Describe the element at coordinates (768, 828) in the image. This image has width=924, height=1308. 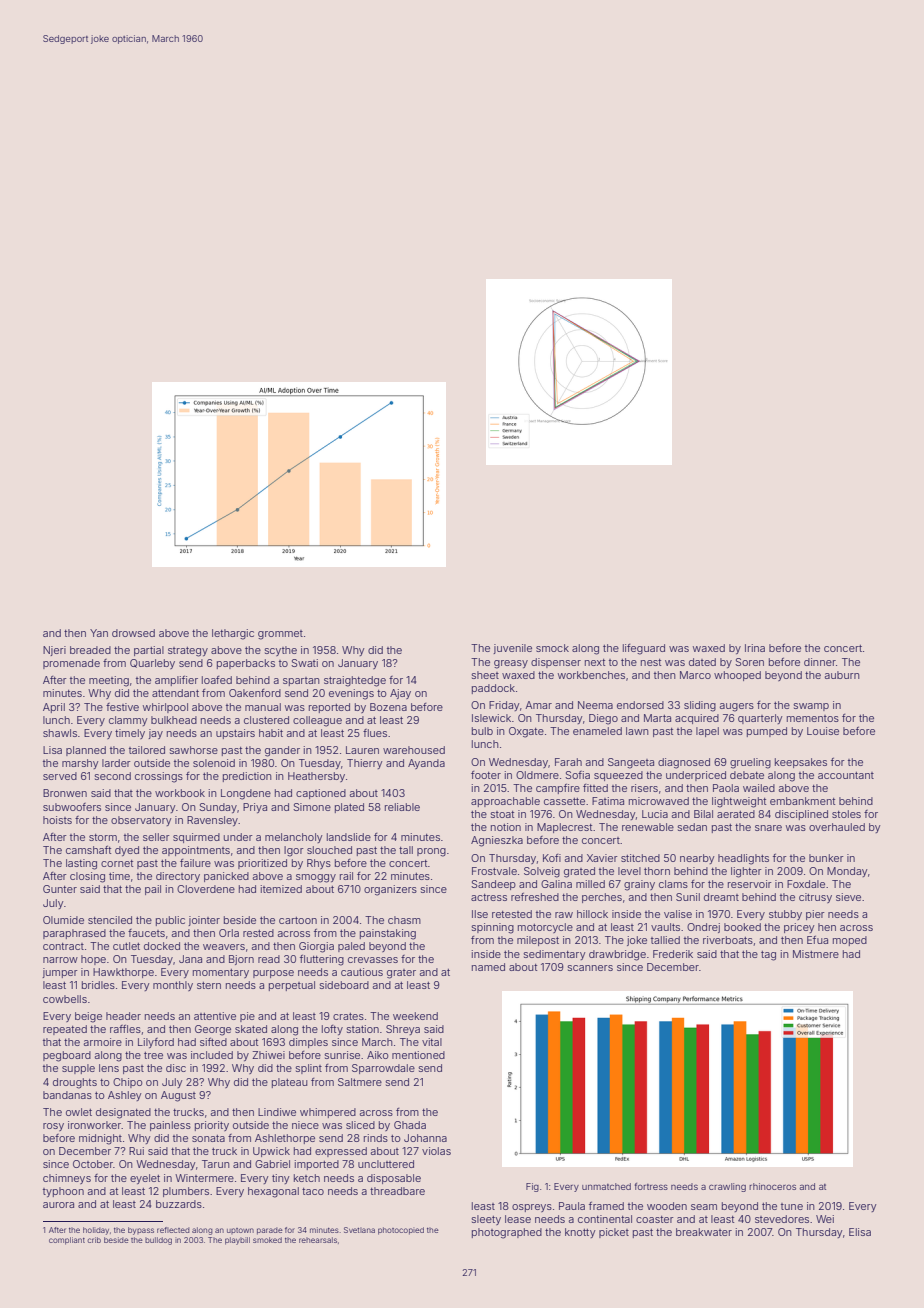
I see `snare` at that location.
